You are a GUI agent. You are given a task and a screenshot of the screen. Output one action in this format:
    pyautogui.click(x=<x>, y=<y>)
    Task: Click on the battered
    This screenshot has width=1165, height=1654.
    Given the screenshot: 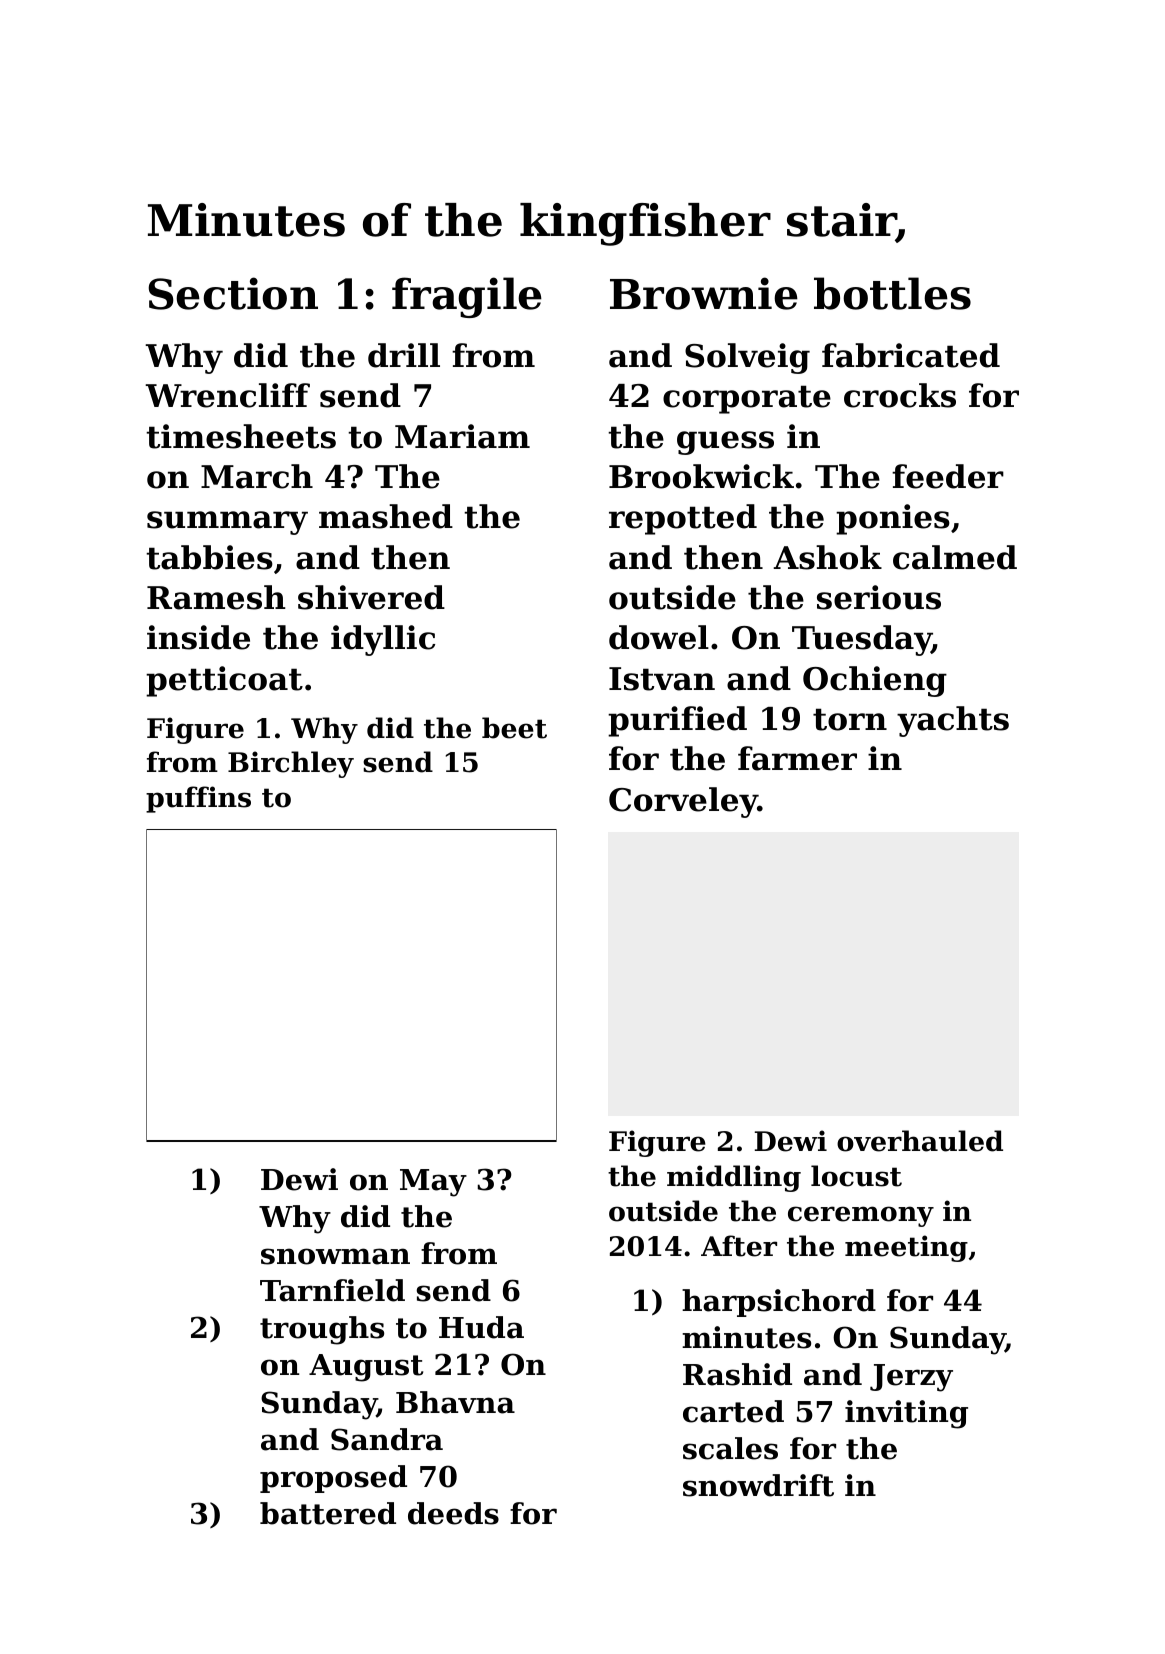 What is the action you would take?
    pyautogui.click(x=328, y=1513)
